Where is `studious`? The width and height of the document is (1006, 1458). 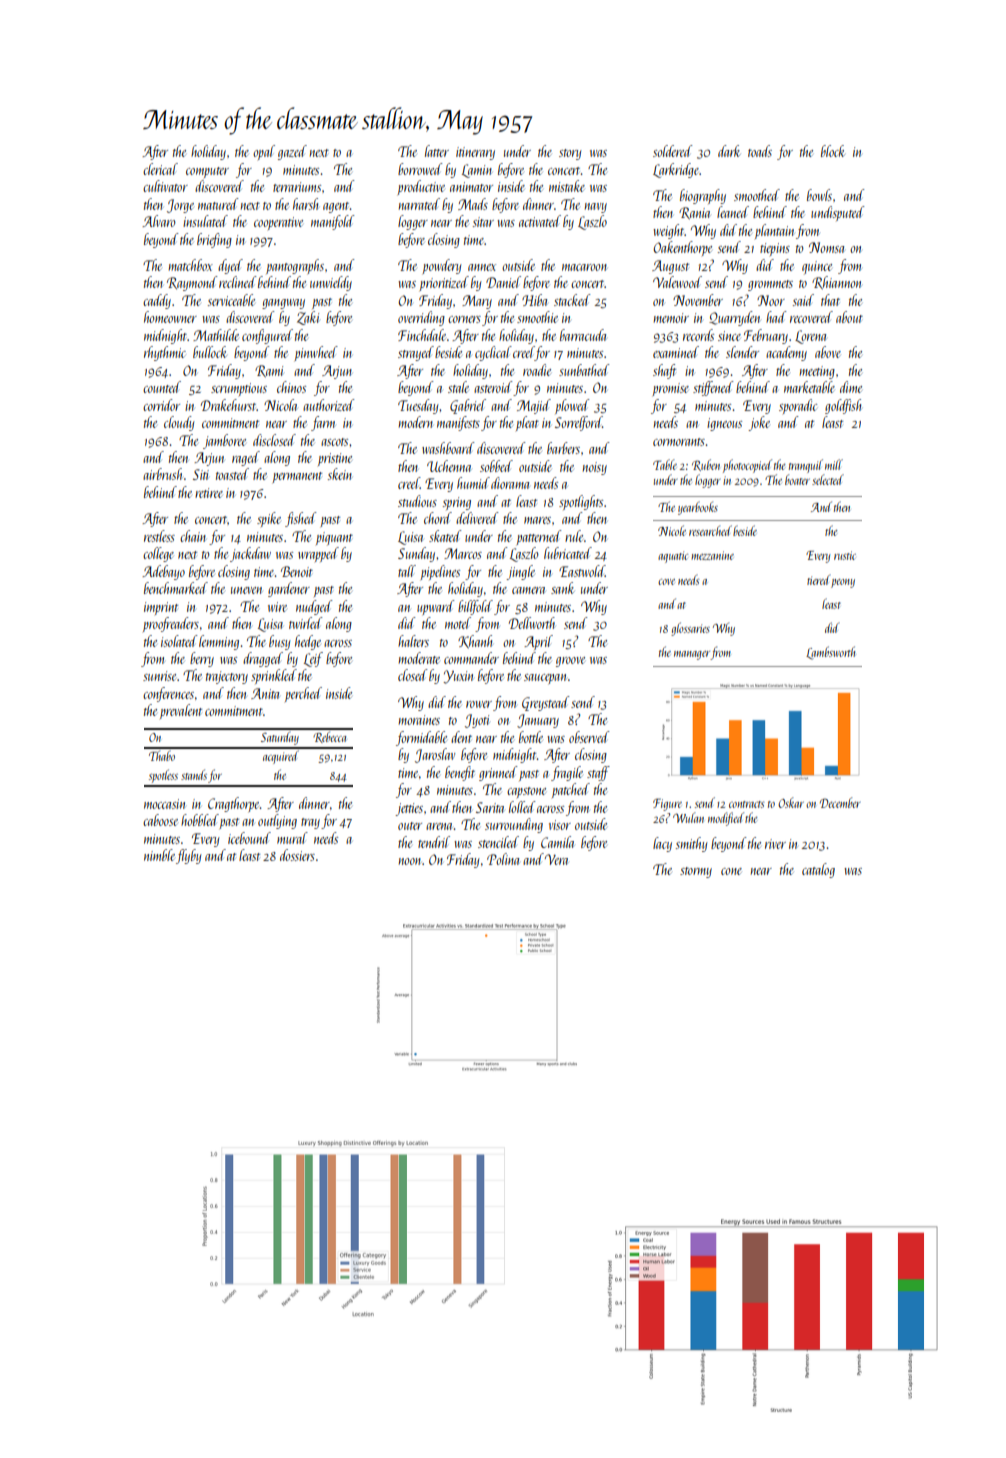 studious is located at coordinates (417, 501).
